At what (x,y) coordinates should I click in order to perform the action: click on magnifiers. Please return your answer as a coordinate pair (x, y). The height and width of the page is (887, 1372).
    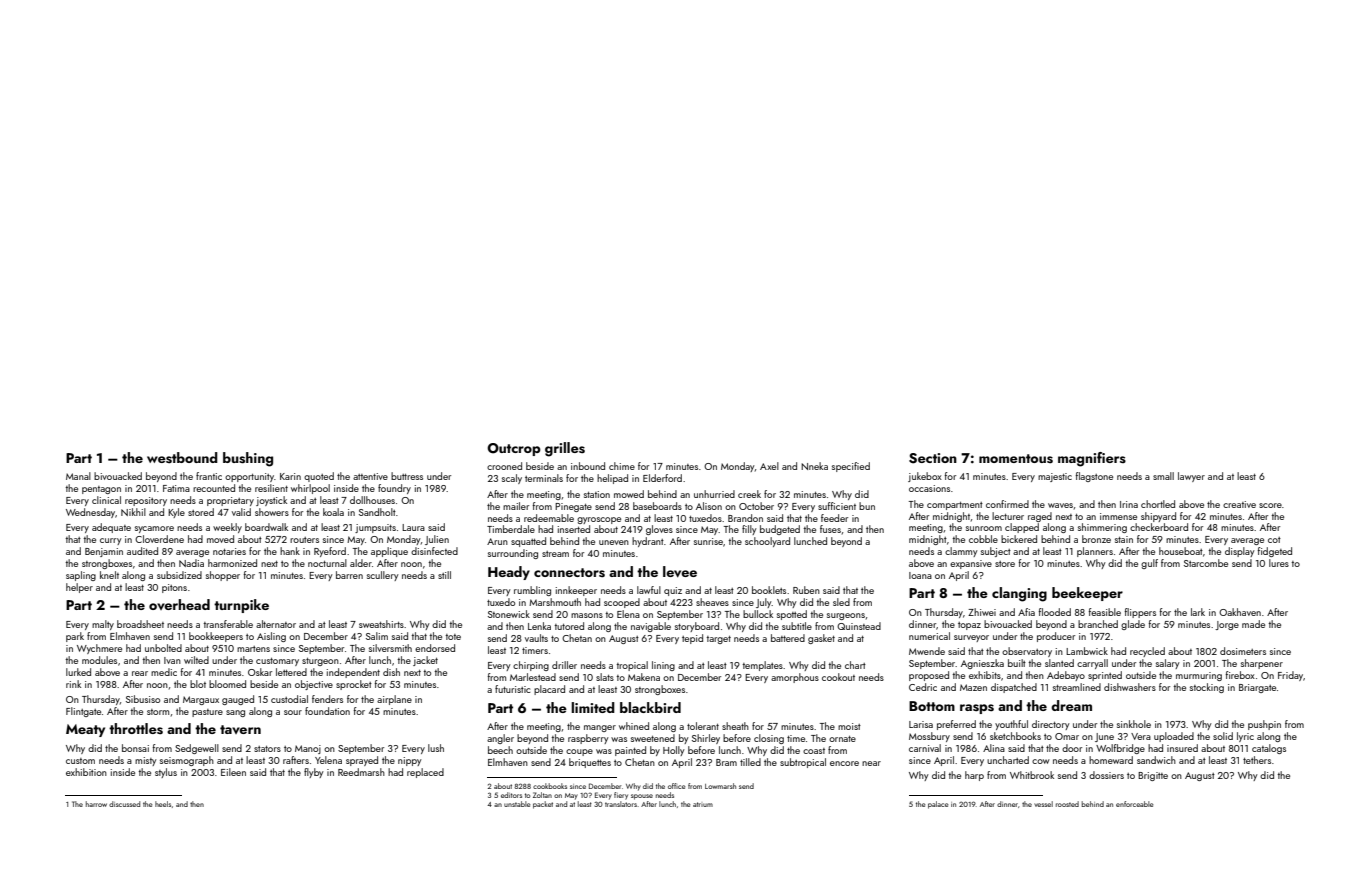
    Looking at the image, I should click on (1092, 459).
